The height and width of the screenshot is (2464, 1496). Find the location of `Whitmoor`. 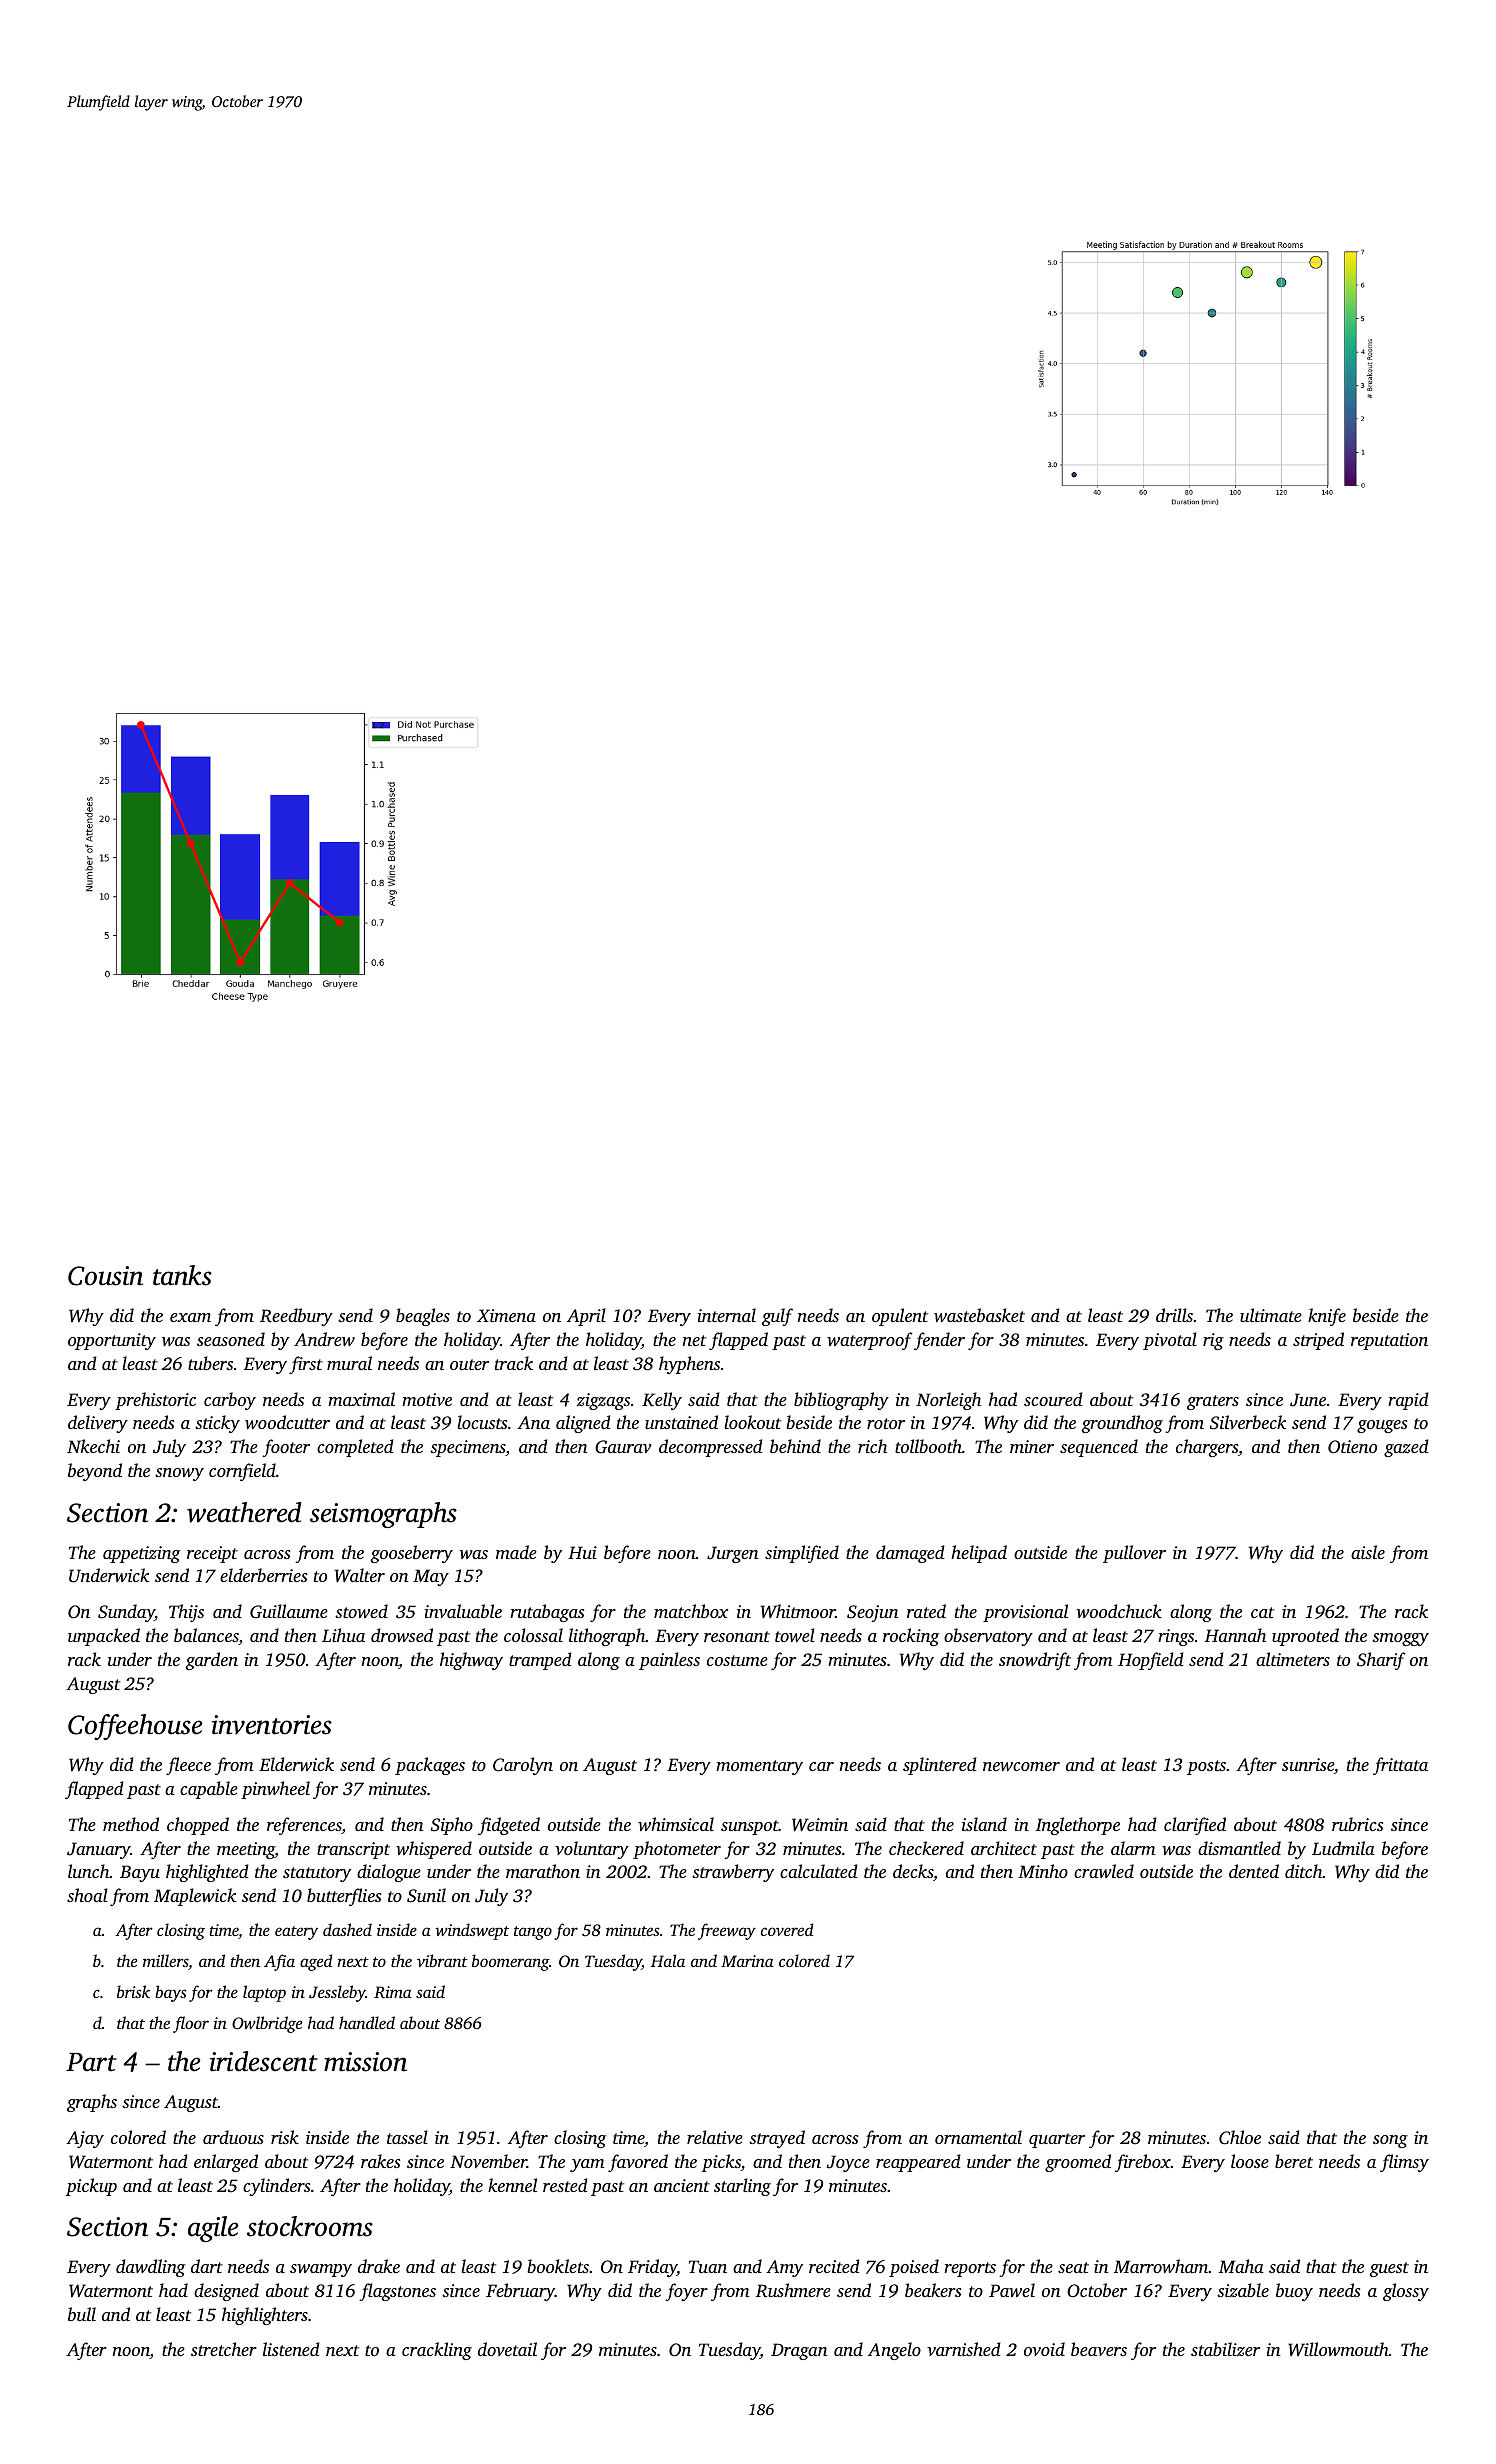

Whitmoor is located at coordinates (798, 1611).
